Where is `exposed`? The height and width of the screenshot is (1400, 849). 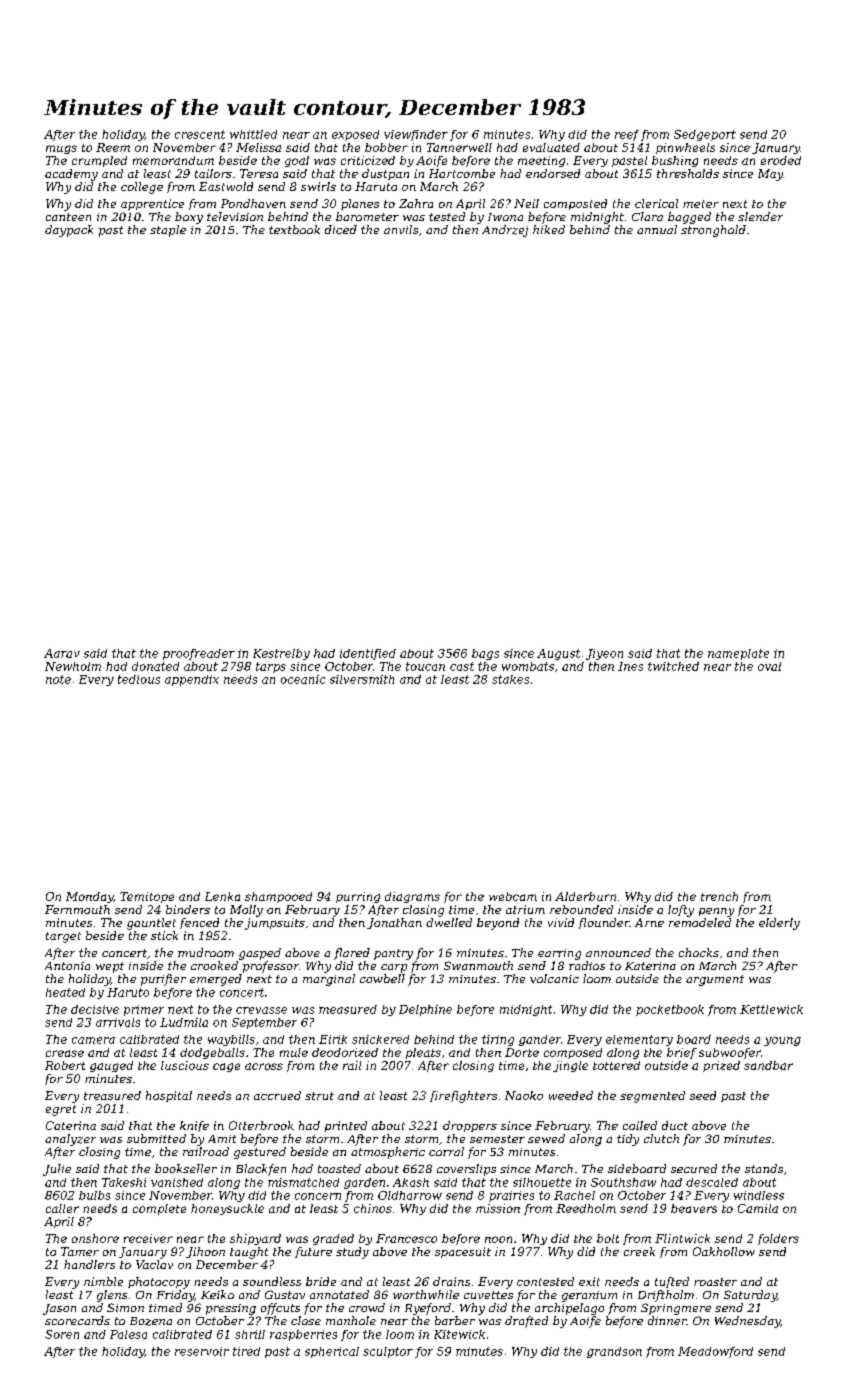
exposed is located at coordinates (355, 135).
